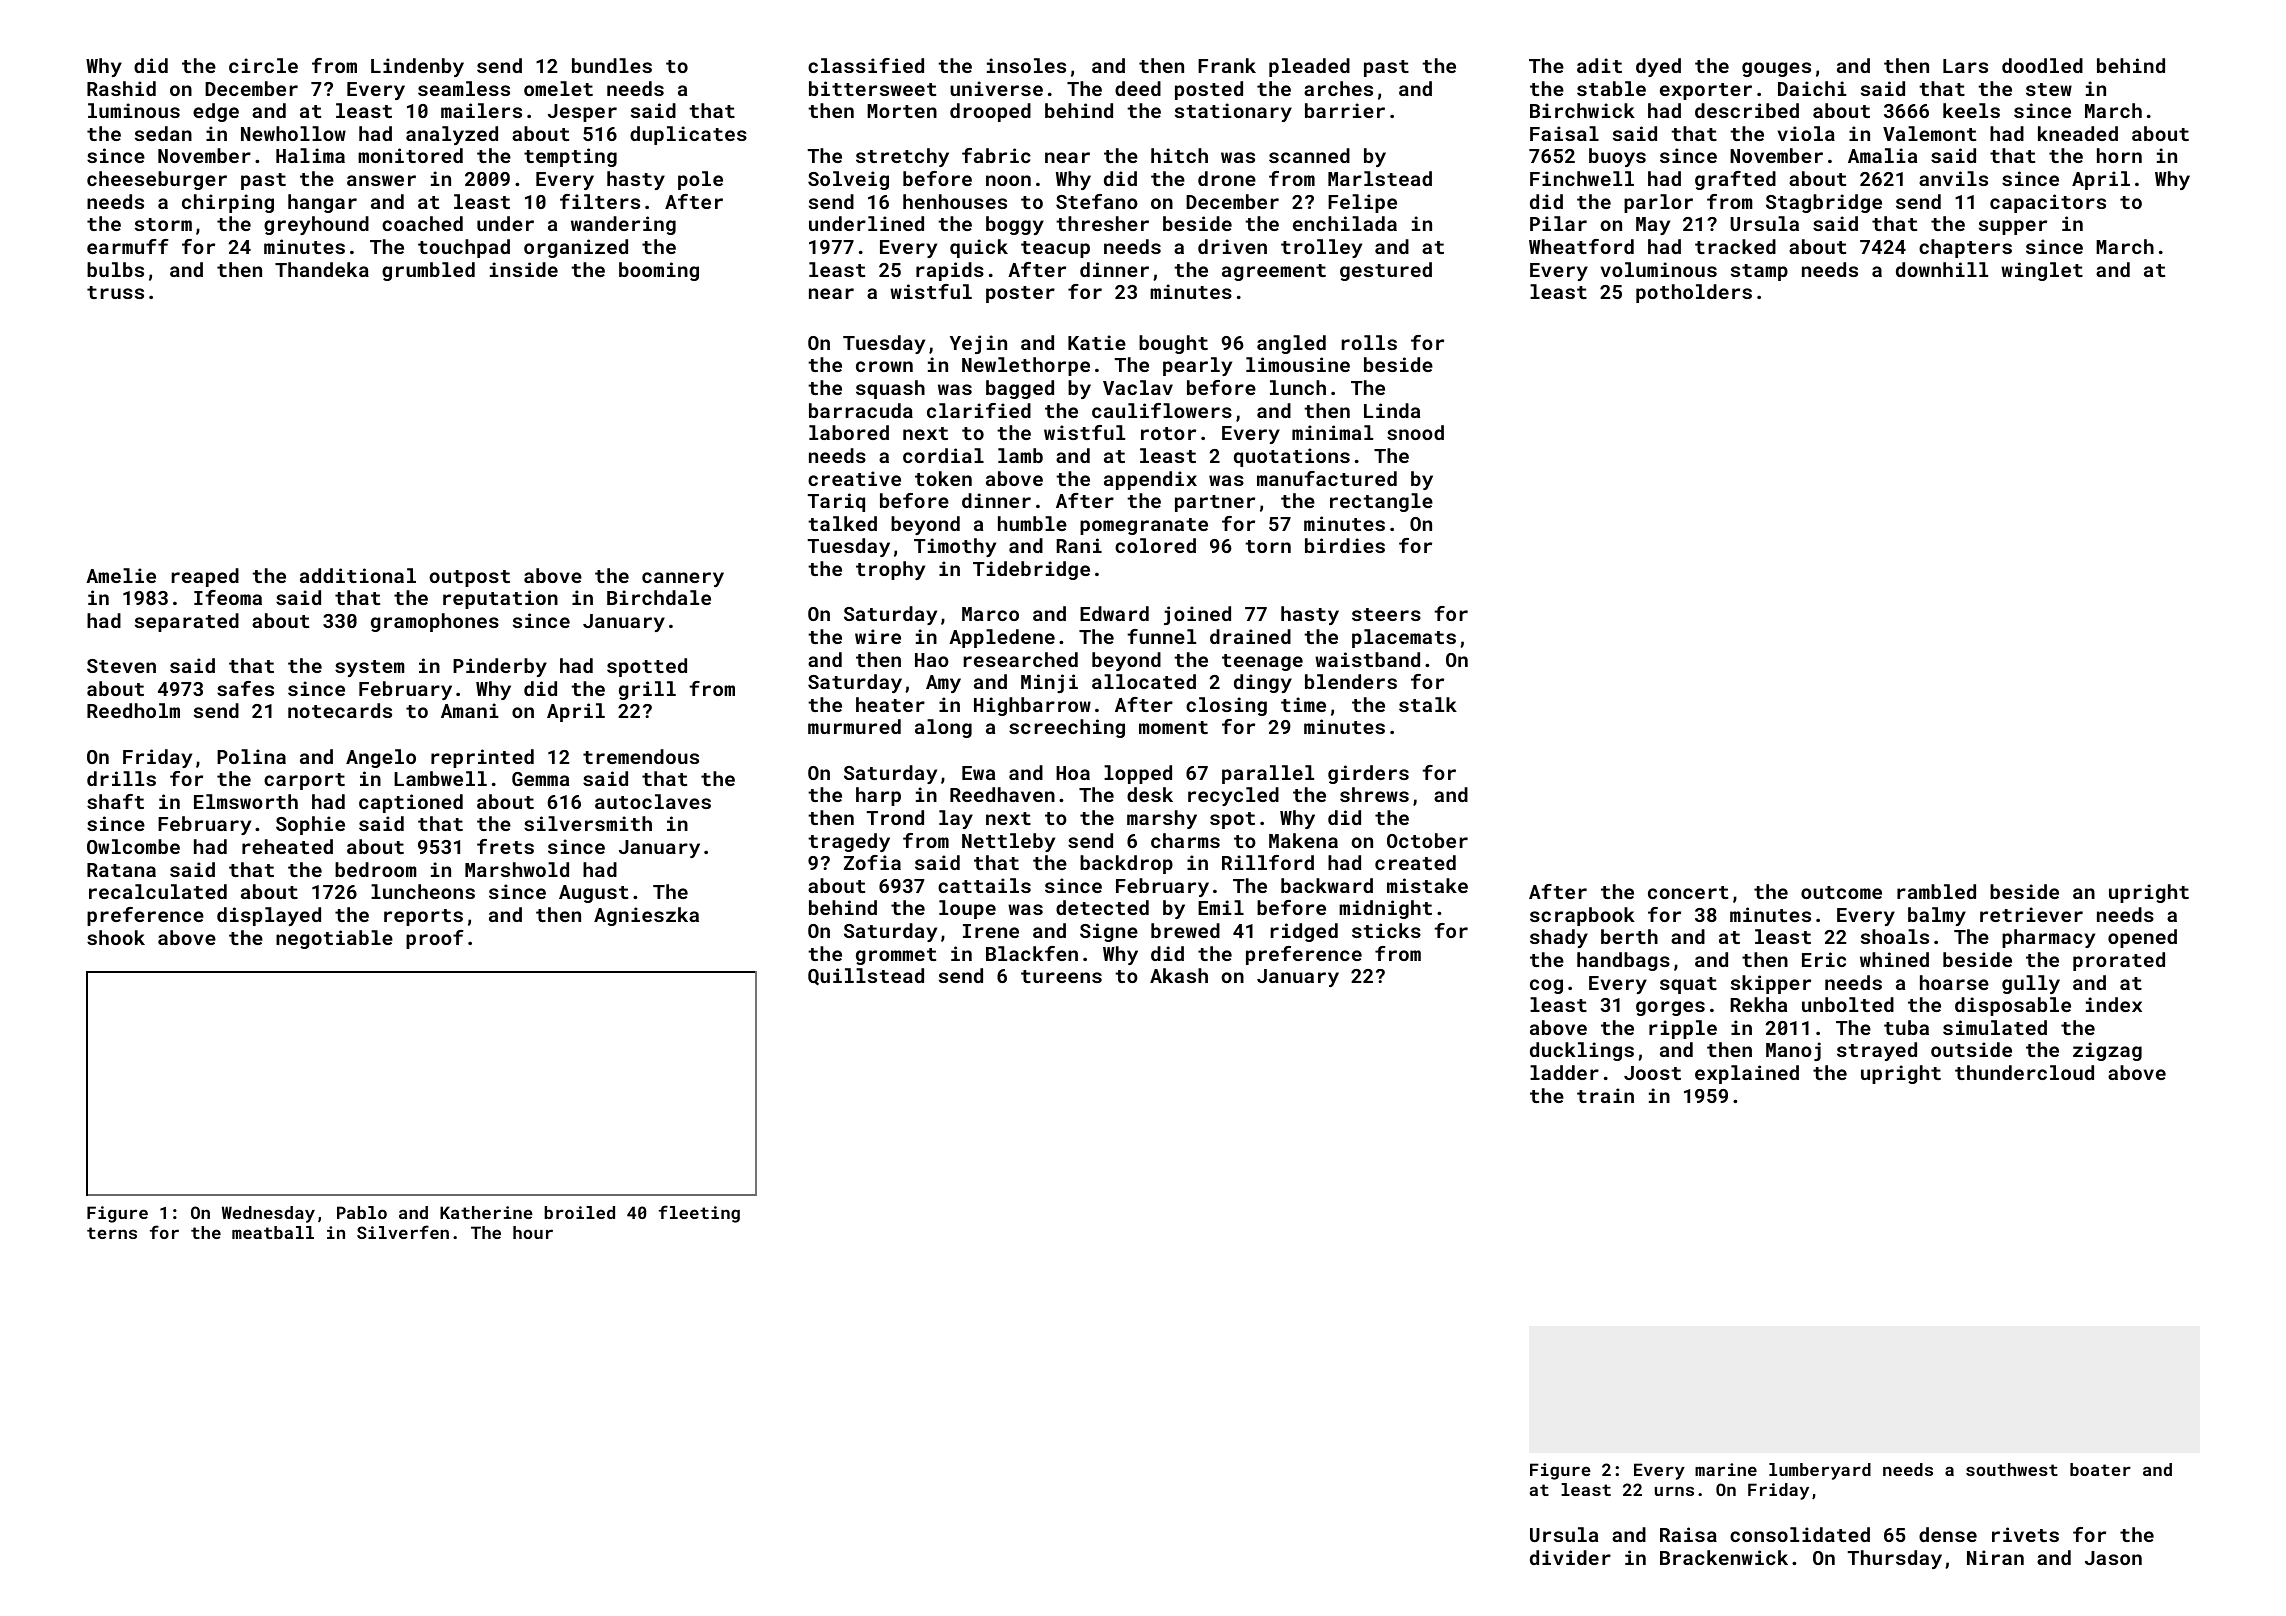 This screenshot has width=2286, height=1616. What do you see at coordinates (417, 67) in the screenshot?
I see `Lindenby` at bounding box center [417, 67].
